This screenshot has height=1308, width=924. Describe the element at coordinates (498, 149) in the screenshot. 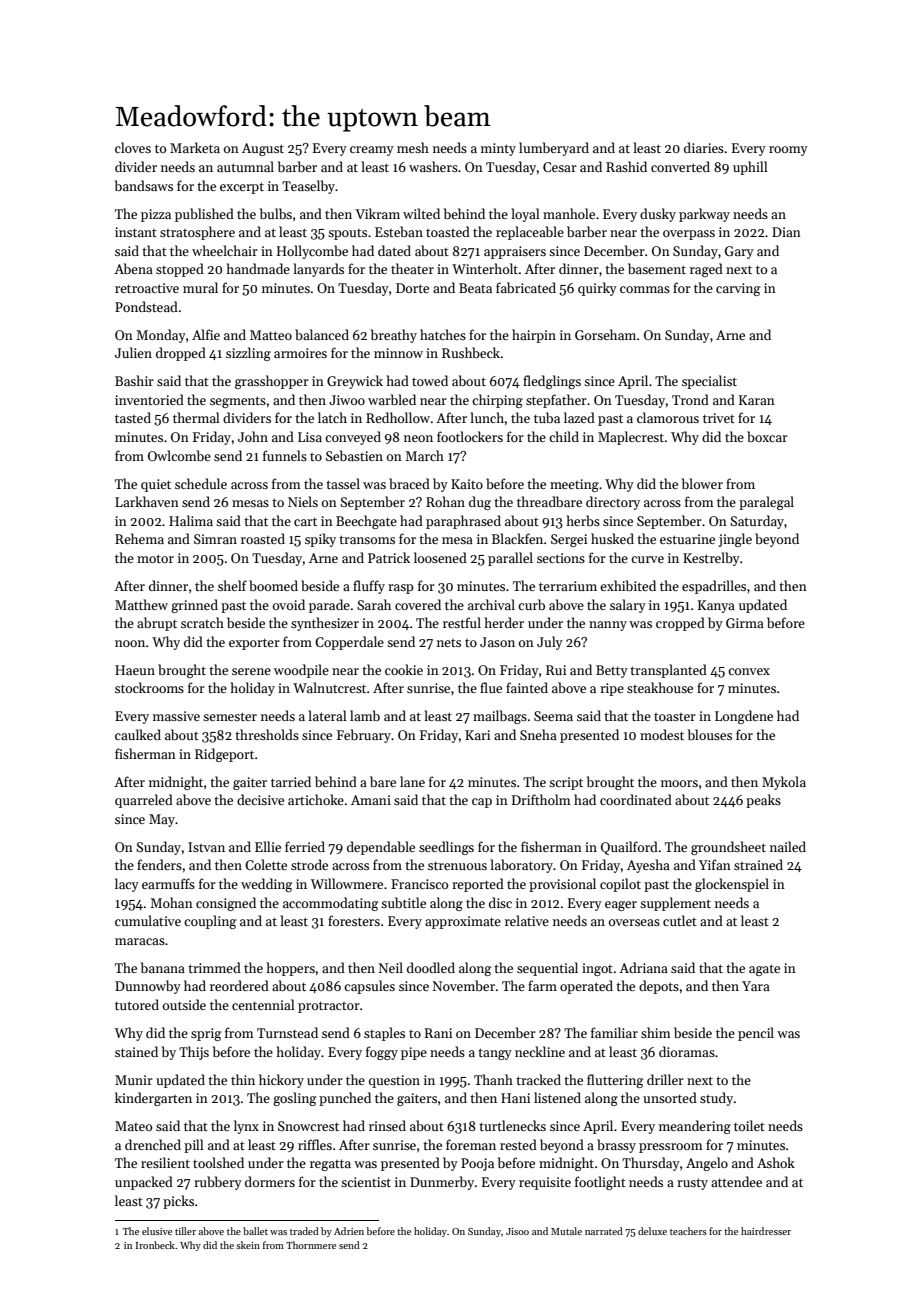

I see `minty` at that location.
